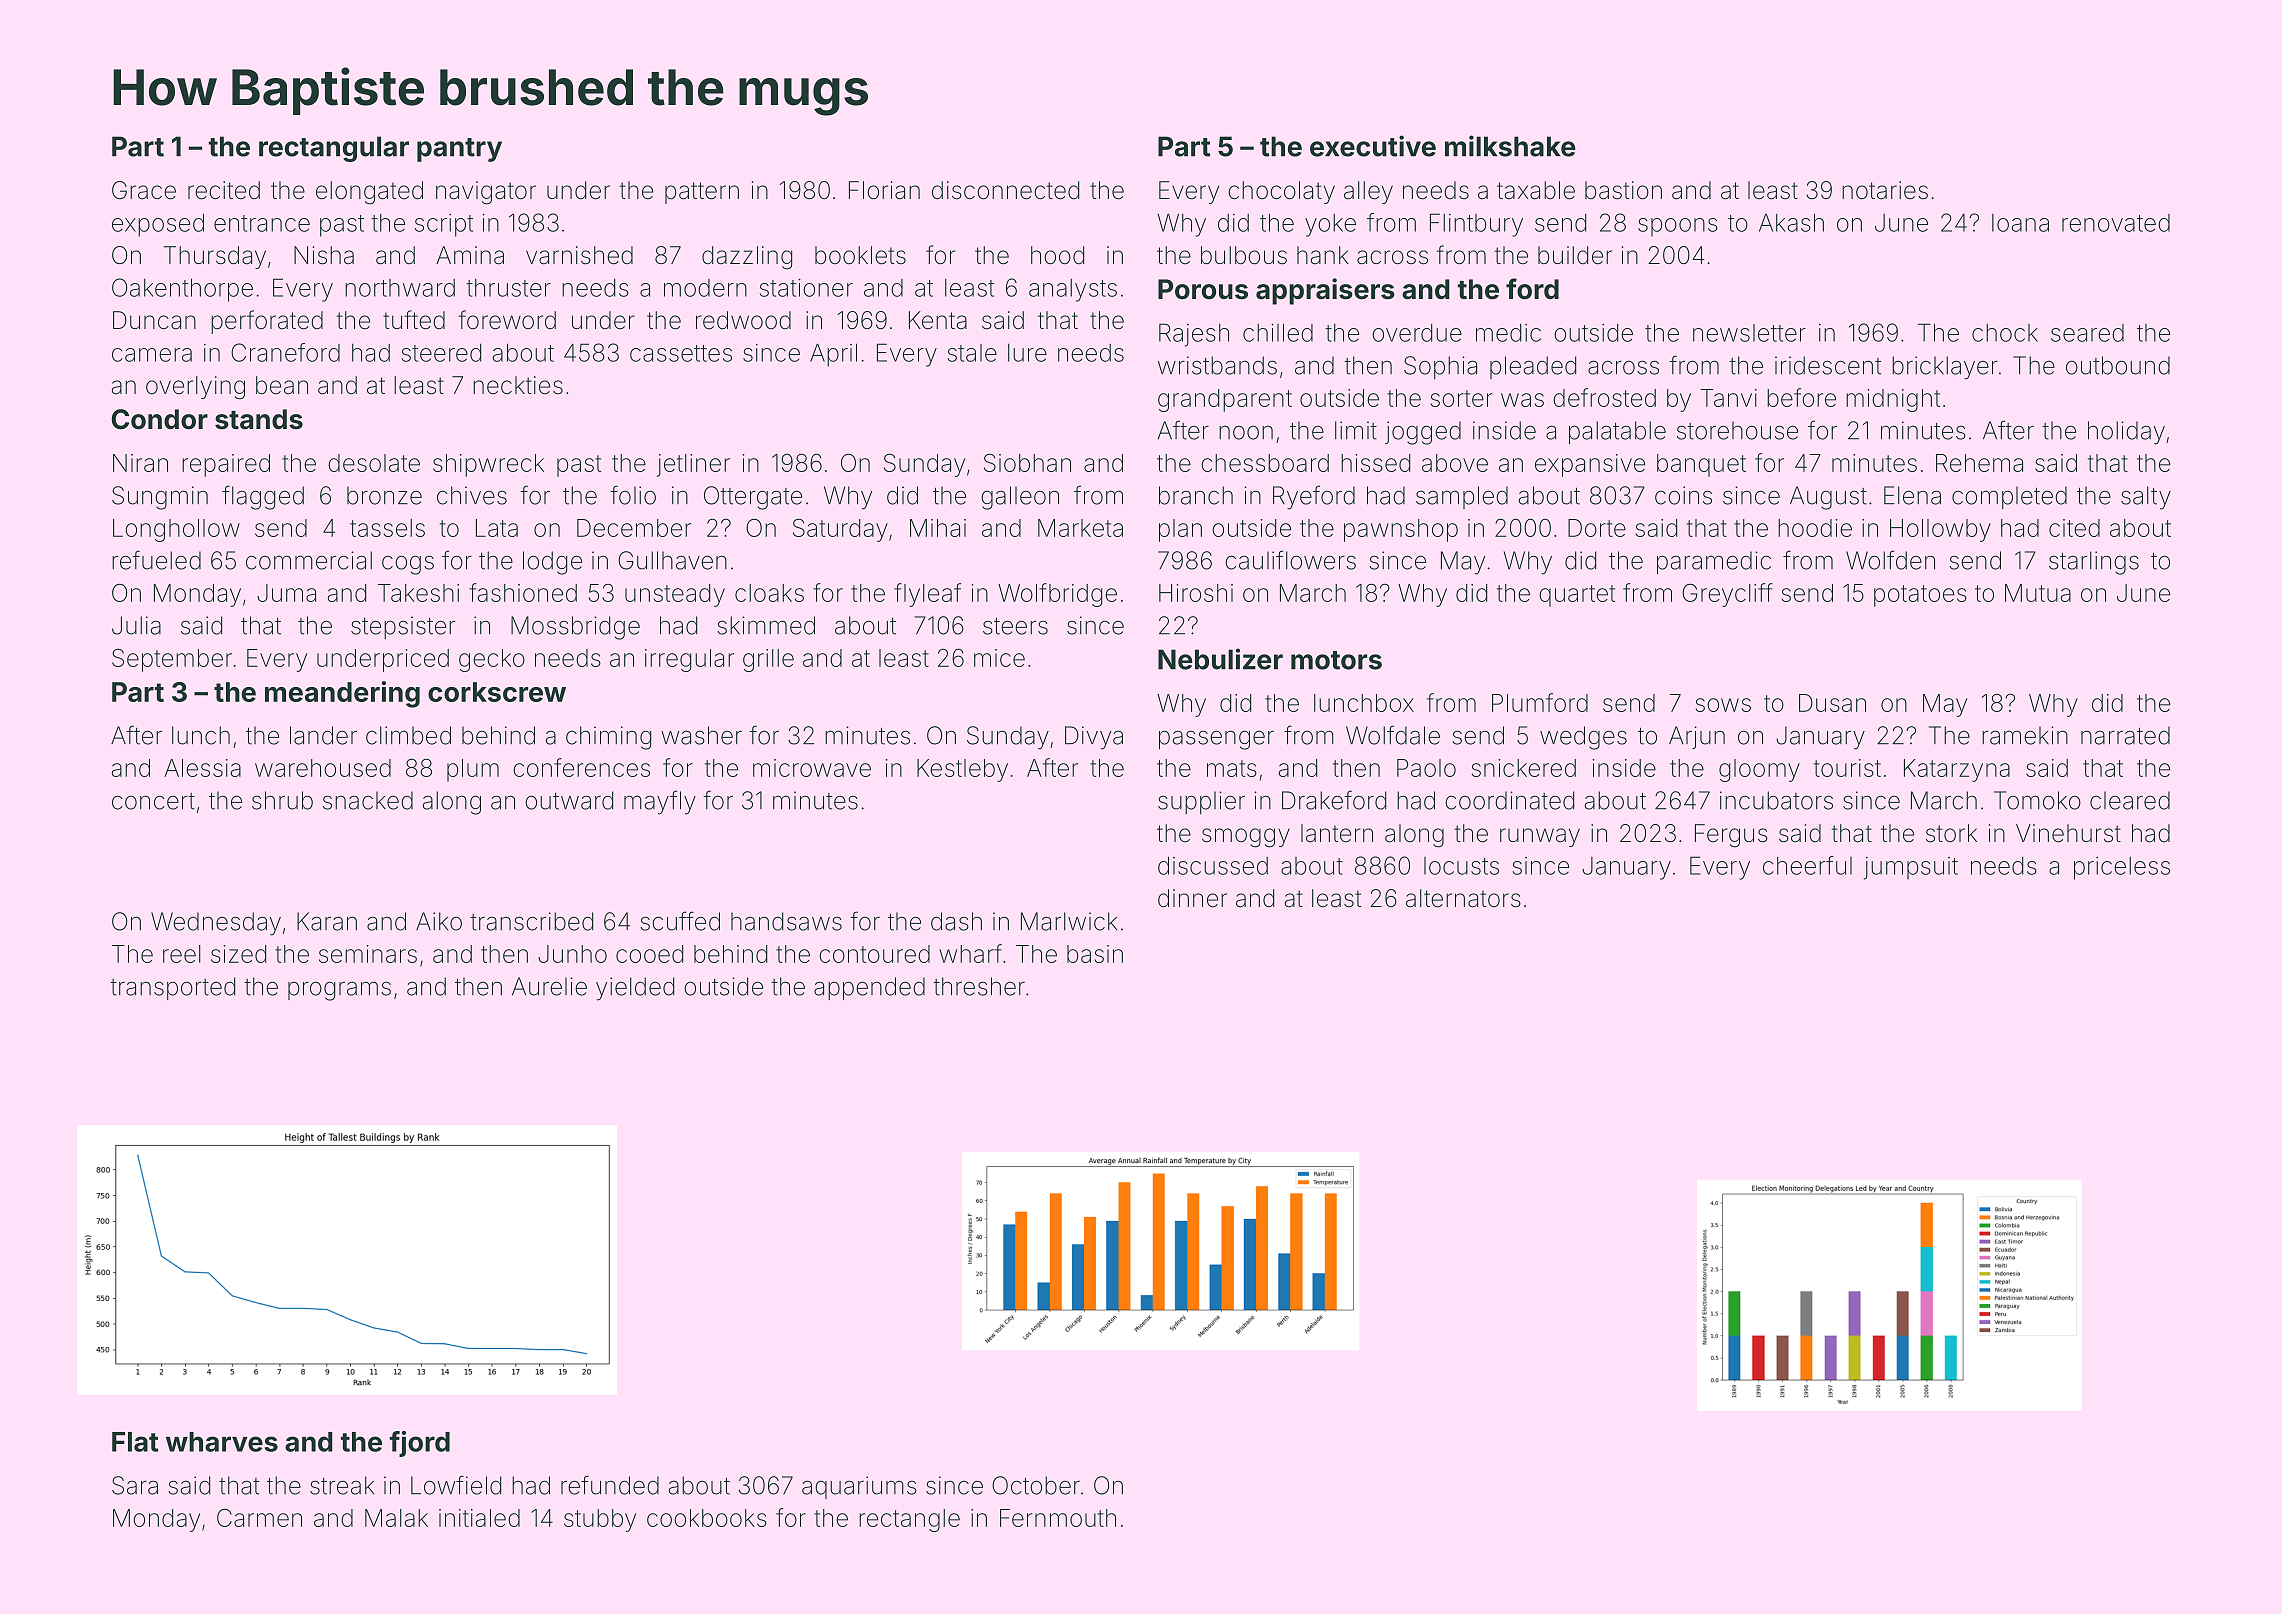 Image resolution: width=2282 pixels, height=1614 pixels. Describe the element at coordinates (136, 625) in the screenshot. I see `Julia` at that location.
